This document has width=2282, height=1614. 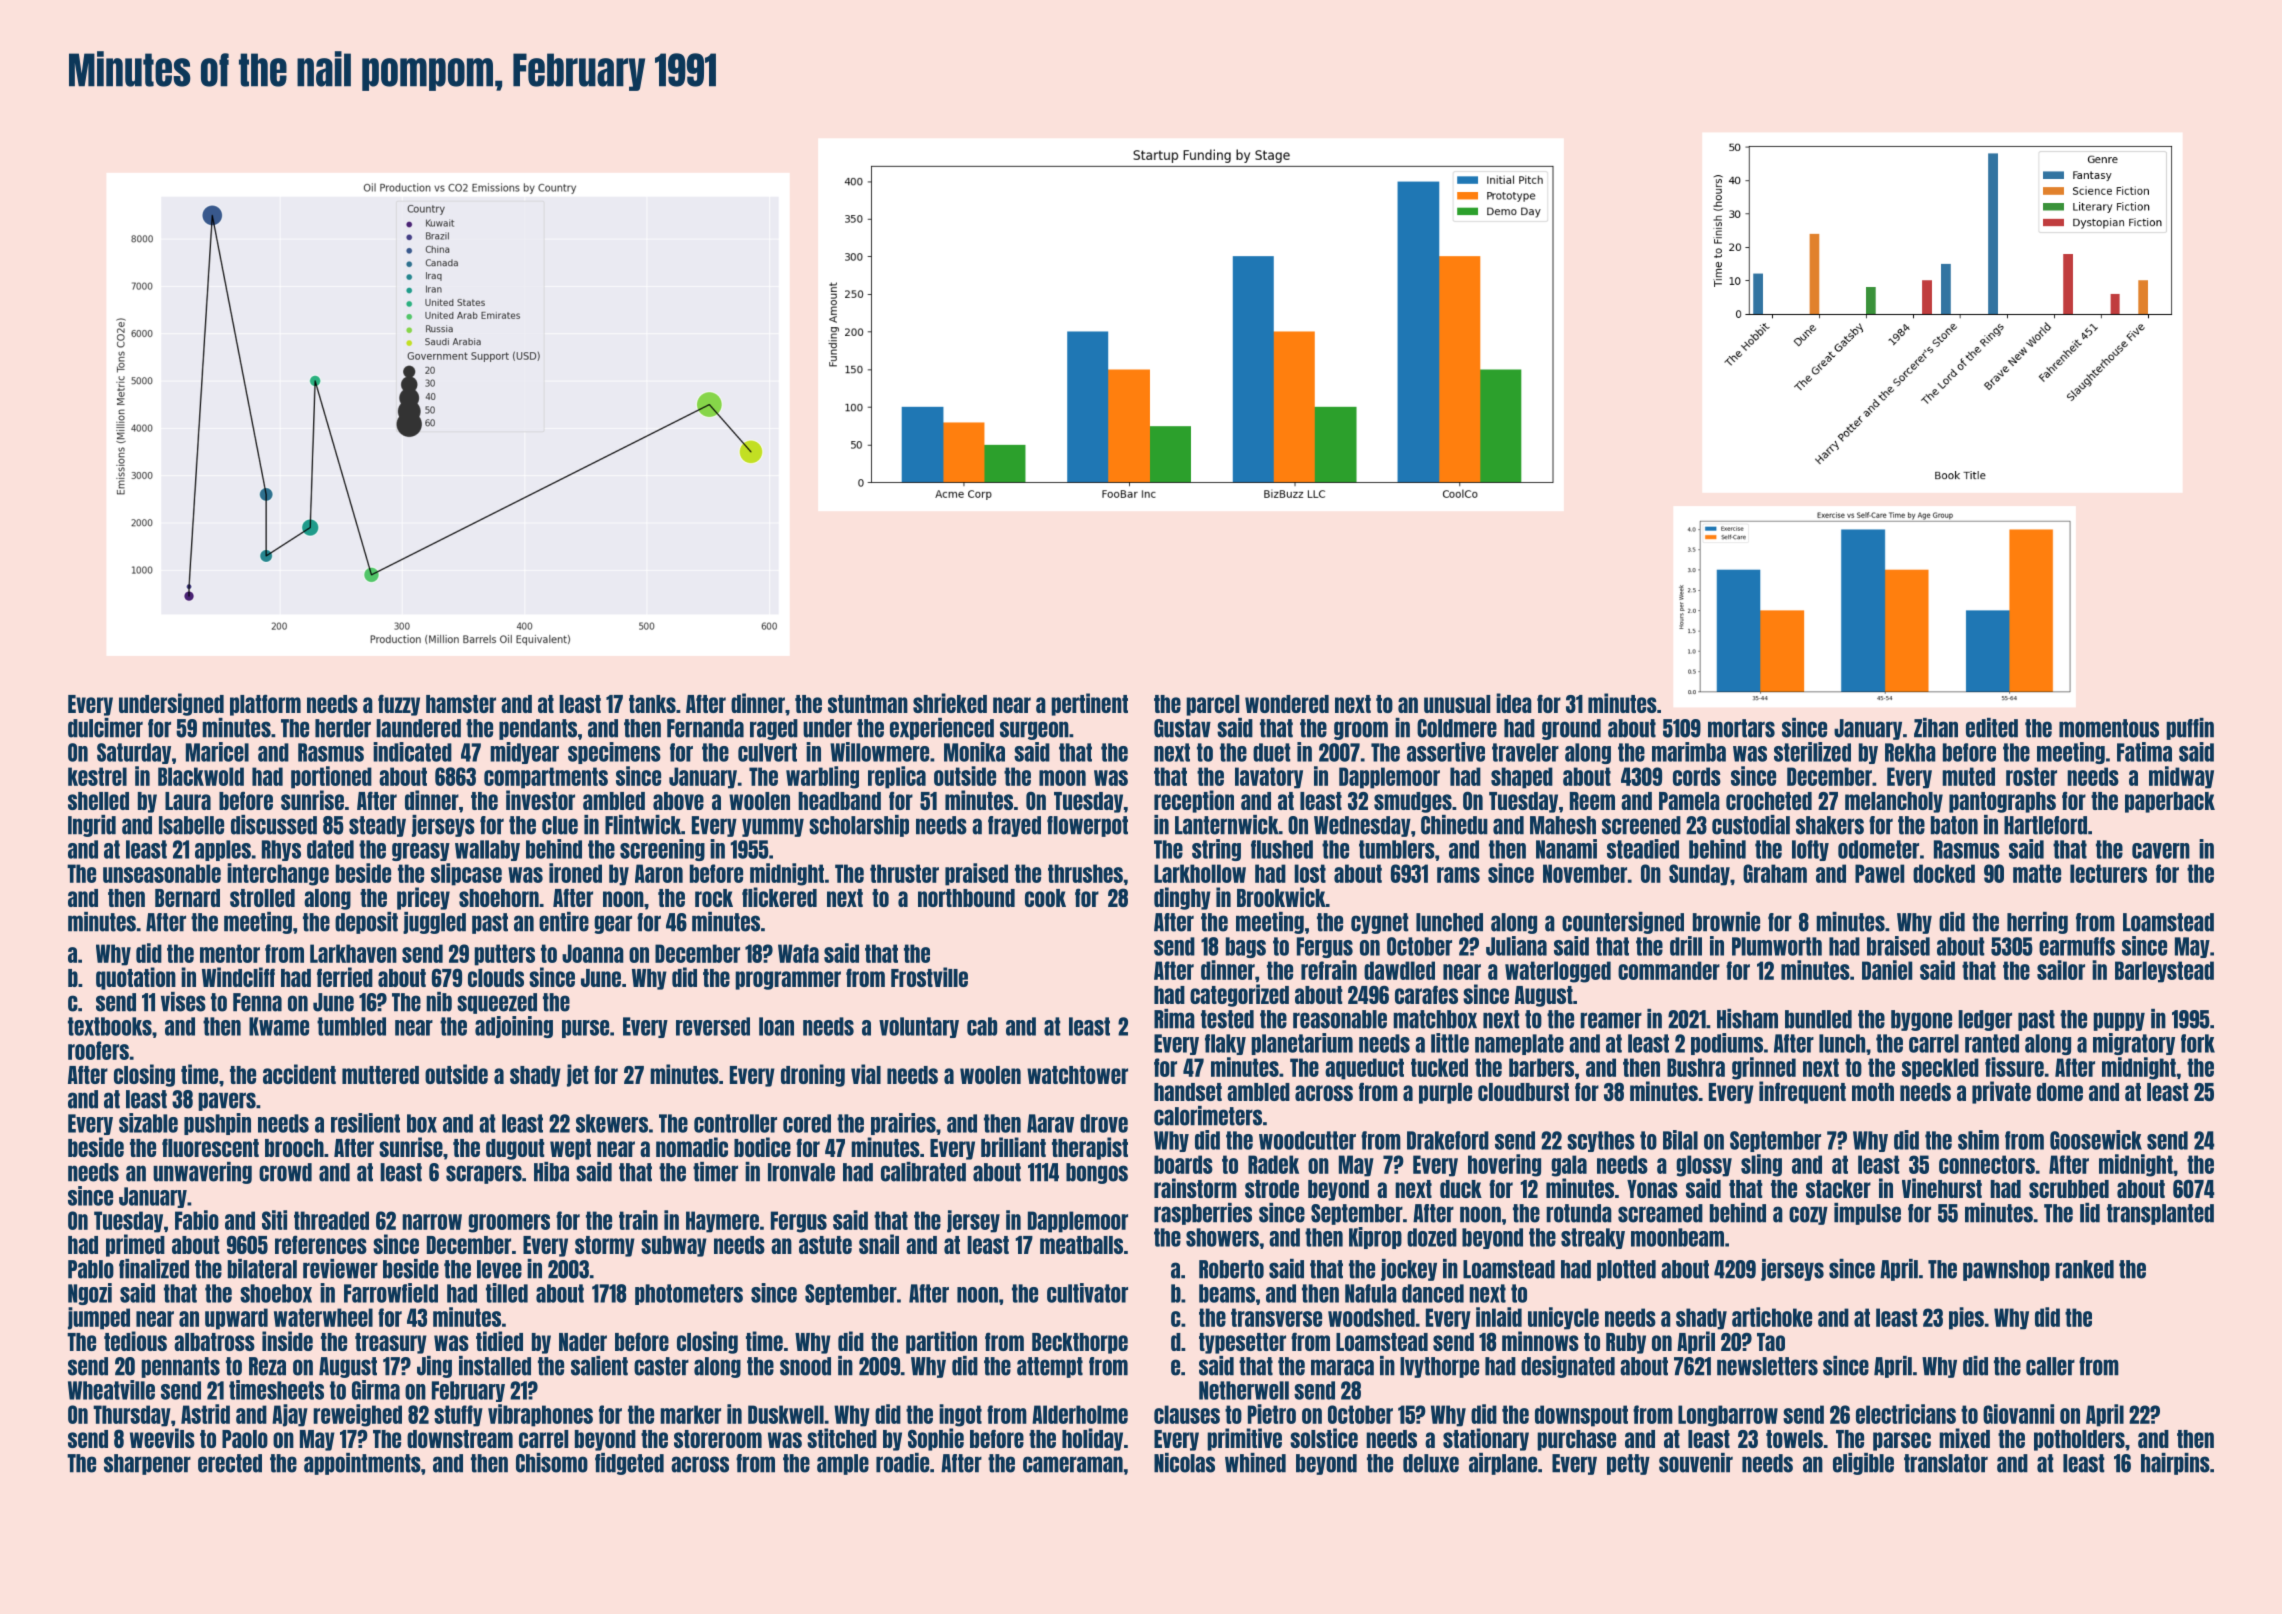 What do you see at coordinates (345, 977) in the document?
I see `ferried` at bounding box center [345, 977].
